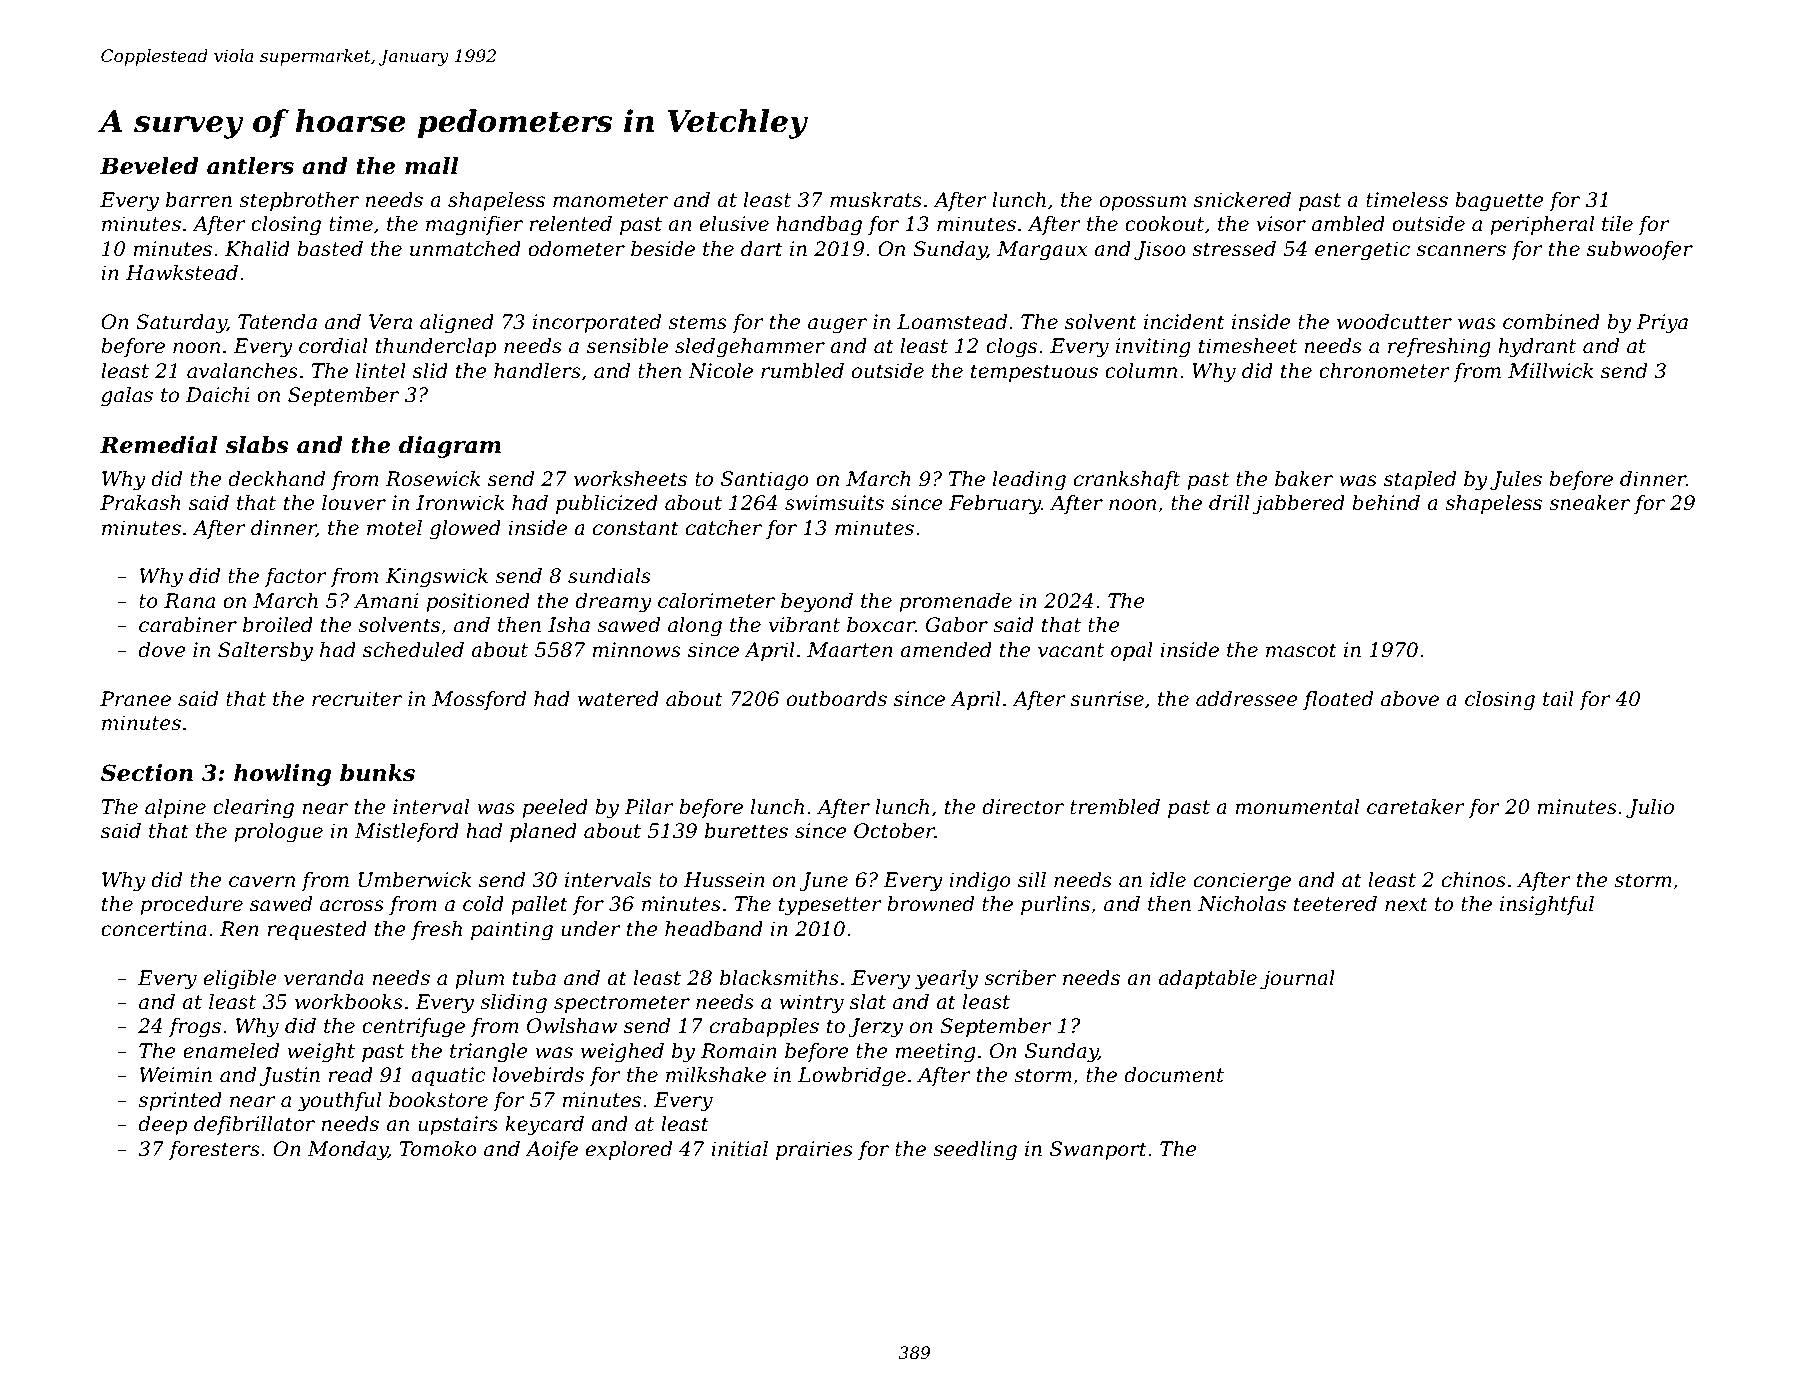 This image has width=1797, height=1389. Describe the element at coordinates (250, 166) in the image. I see `antlers` at that location.
